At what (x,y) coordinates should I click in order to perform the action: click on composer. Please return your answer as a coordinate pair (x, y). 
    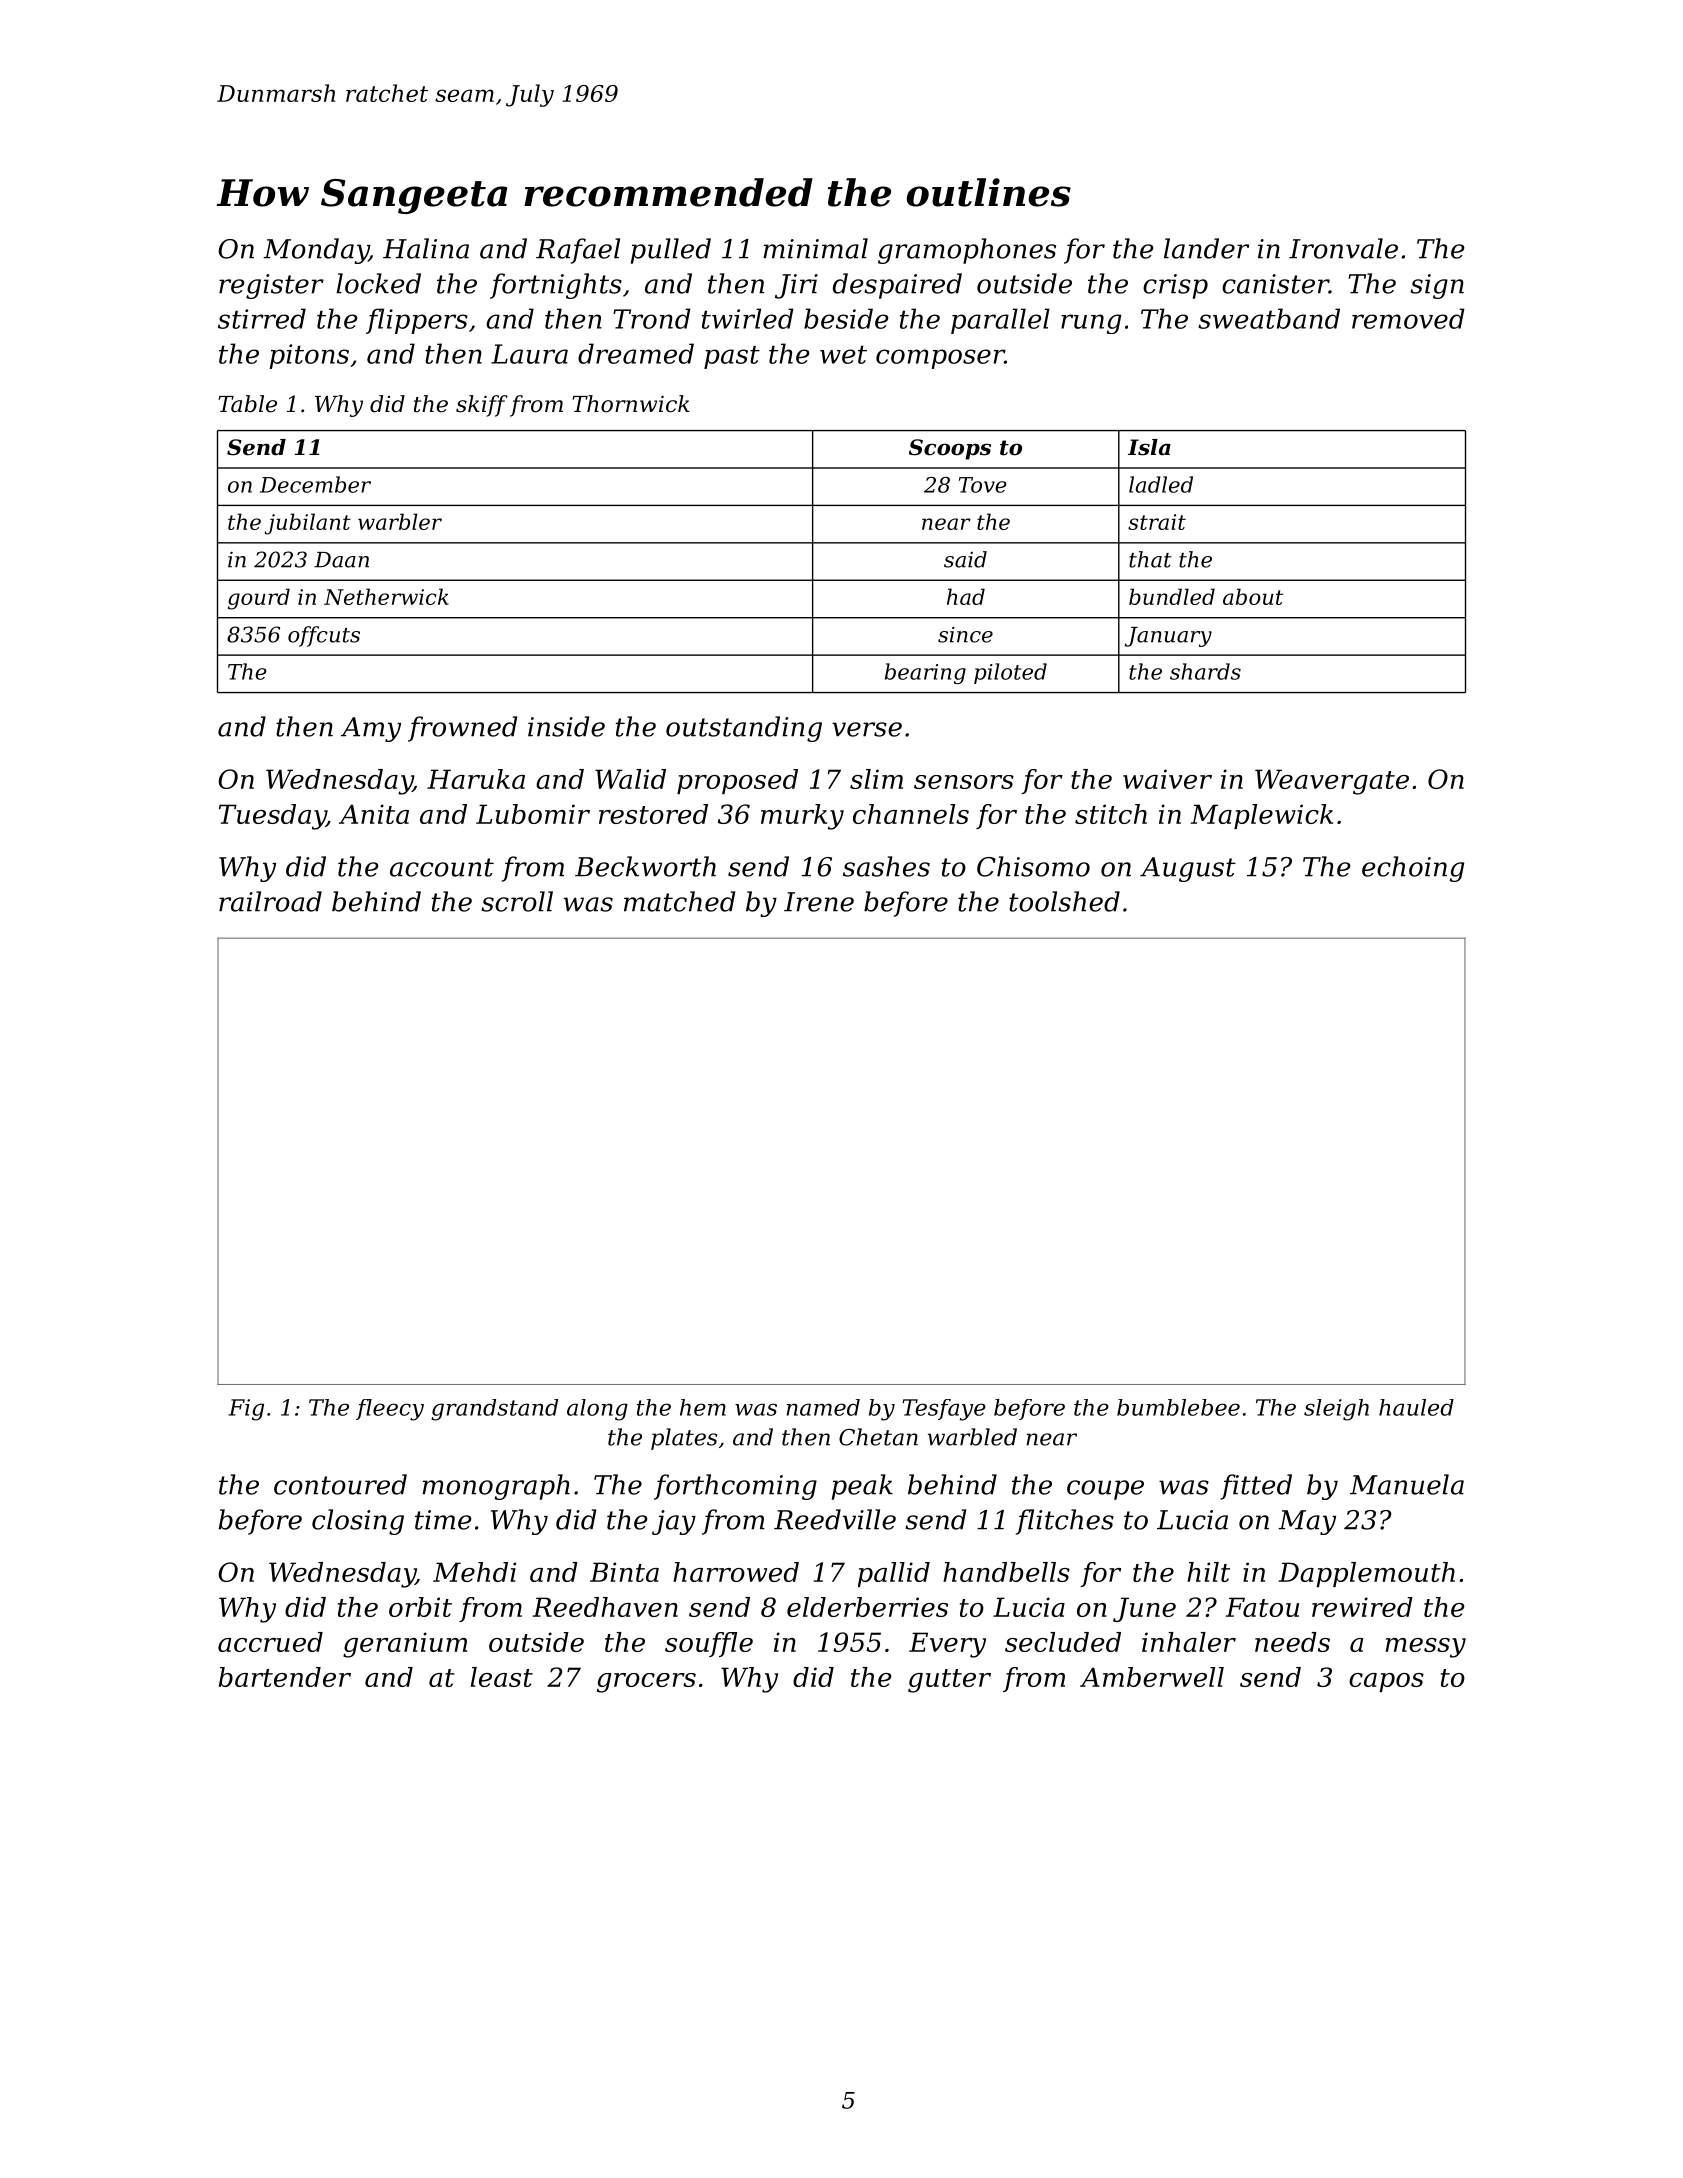
    Looking at the image, I should click on (940, 359).
